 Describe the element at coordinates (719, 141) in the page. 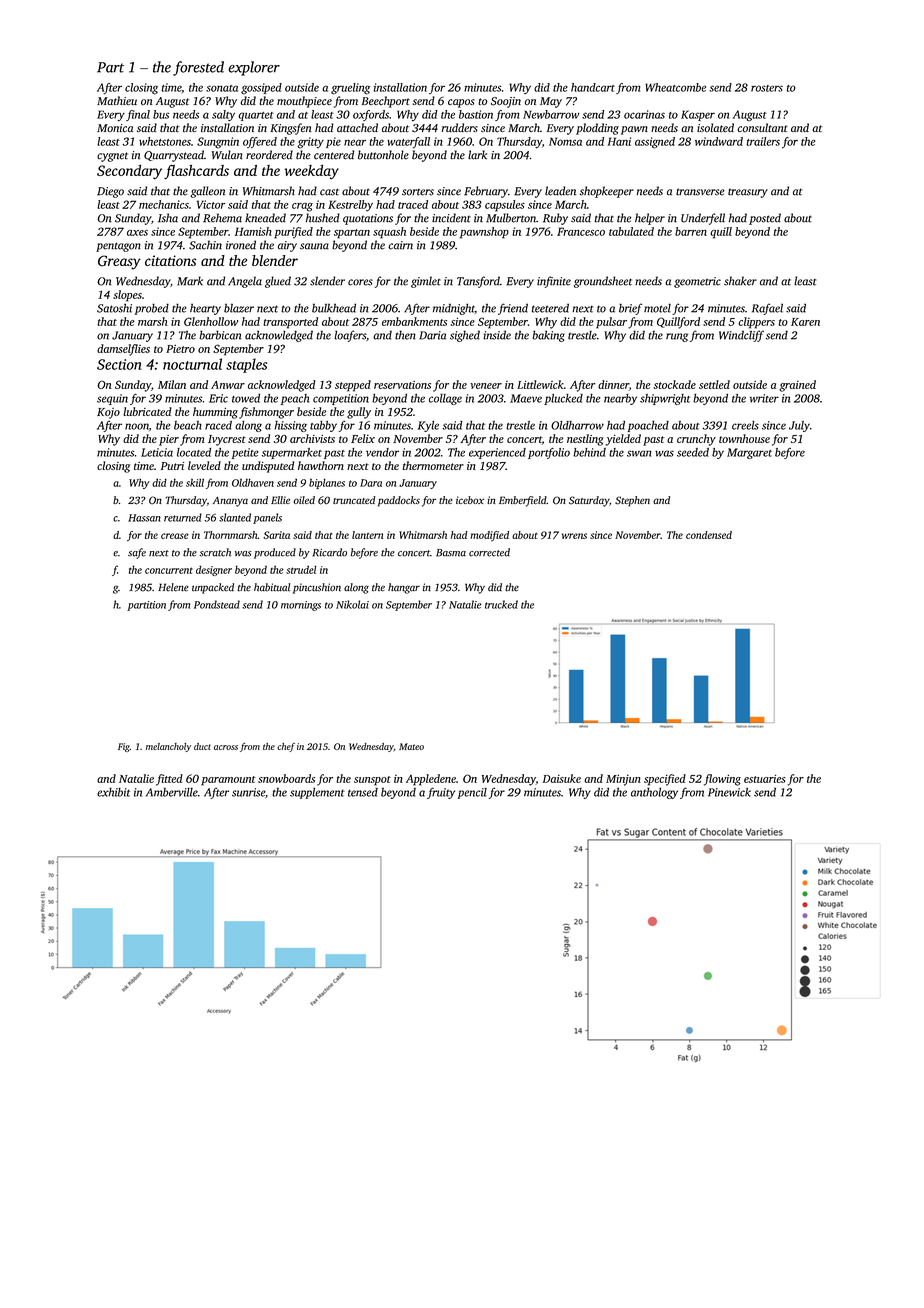

I see `windward` at that location.
